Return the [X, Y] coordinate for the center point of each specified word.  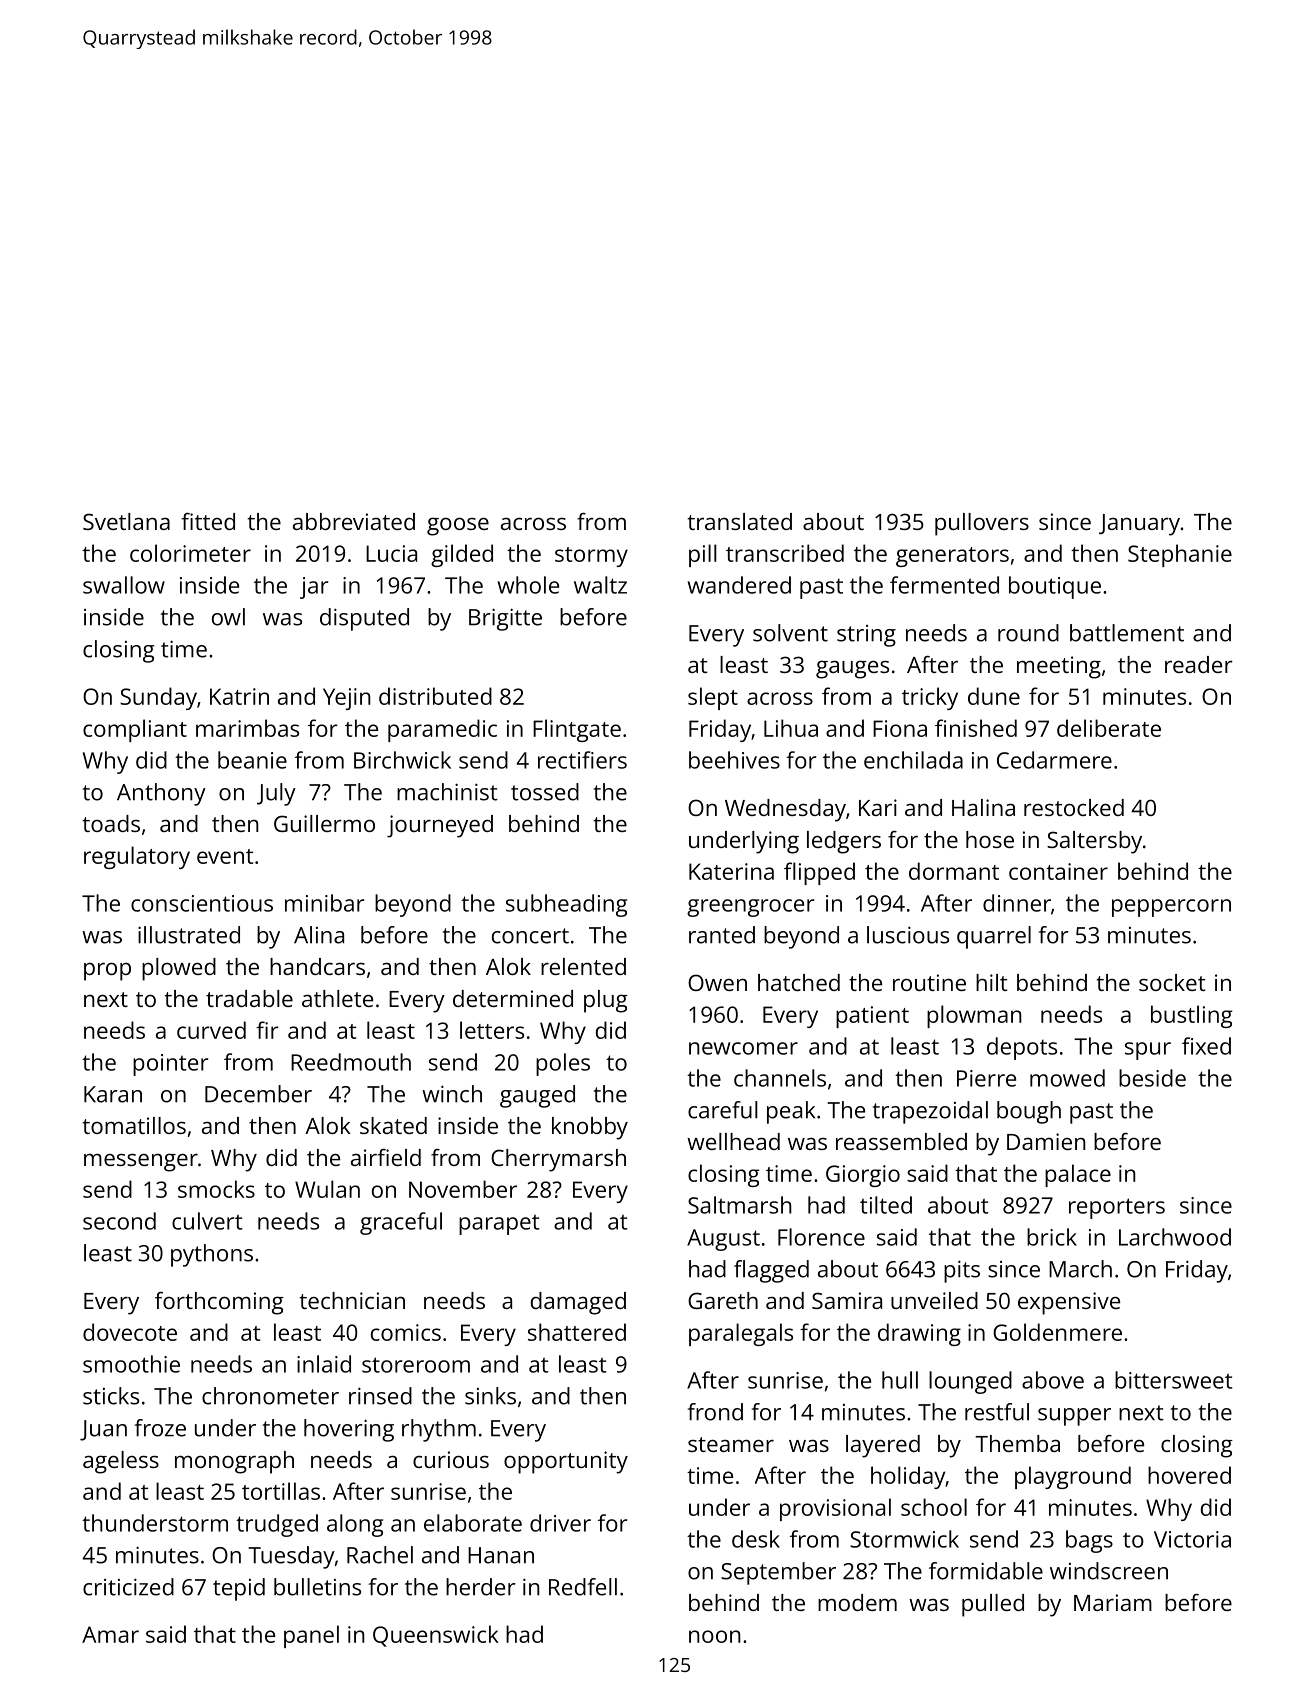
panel [311, 1636]
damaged [578, 1303]
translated [740, 521]
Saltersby [1094, 842]
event [225, 856]
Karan [113, 1094]
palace [1078, 1175]
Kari [878, 807]
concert [530, 936]
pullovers [982, 524]
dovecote [130, 1332]
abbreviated [354, 521]
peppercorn [1171, 908]
